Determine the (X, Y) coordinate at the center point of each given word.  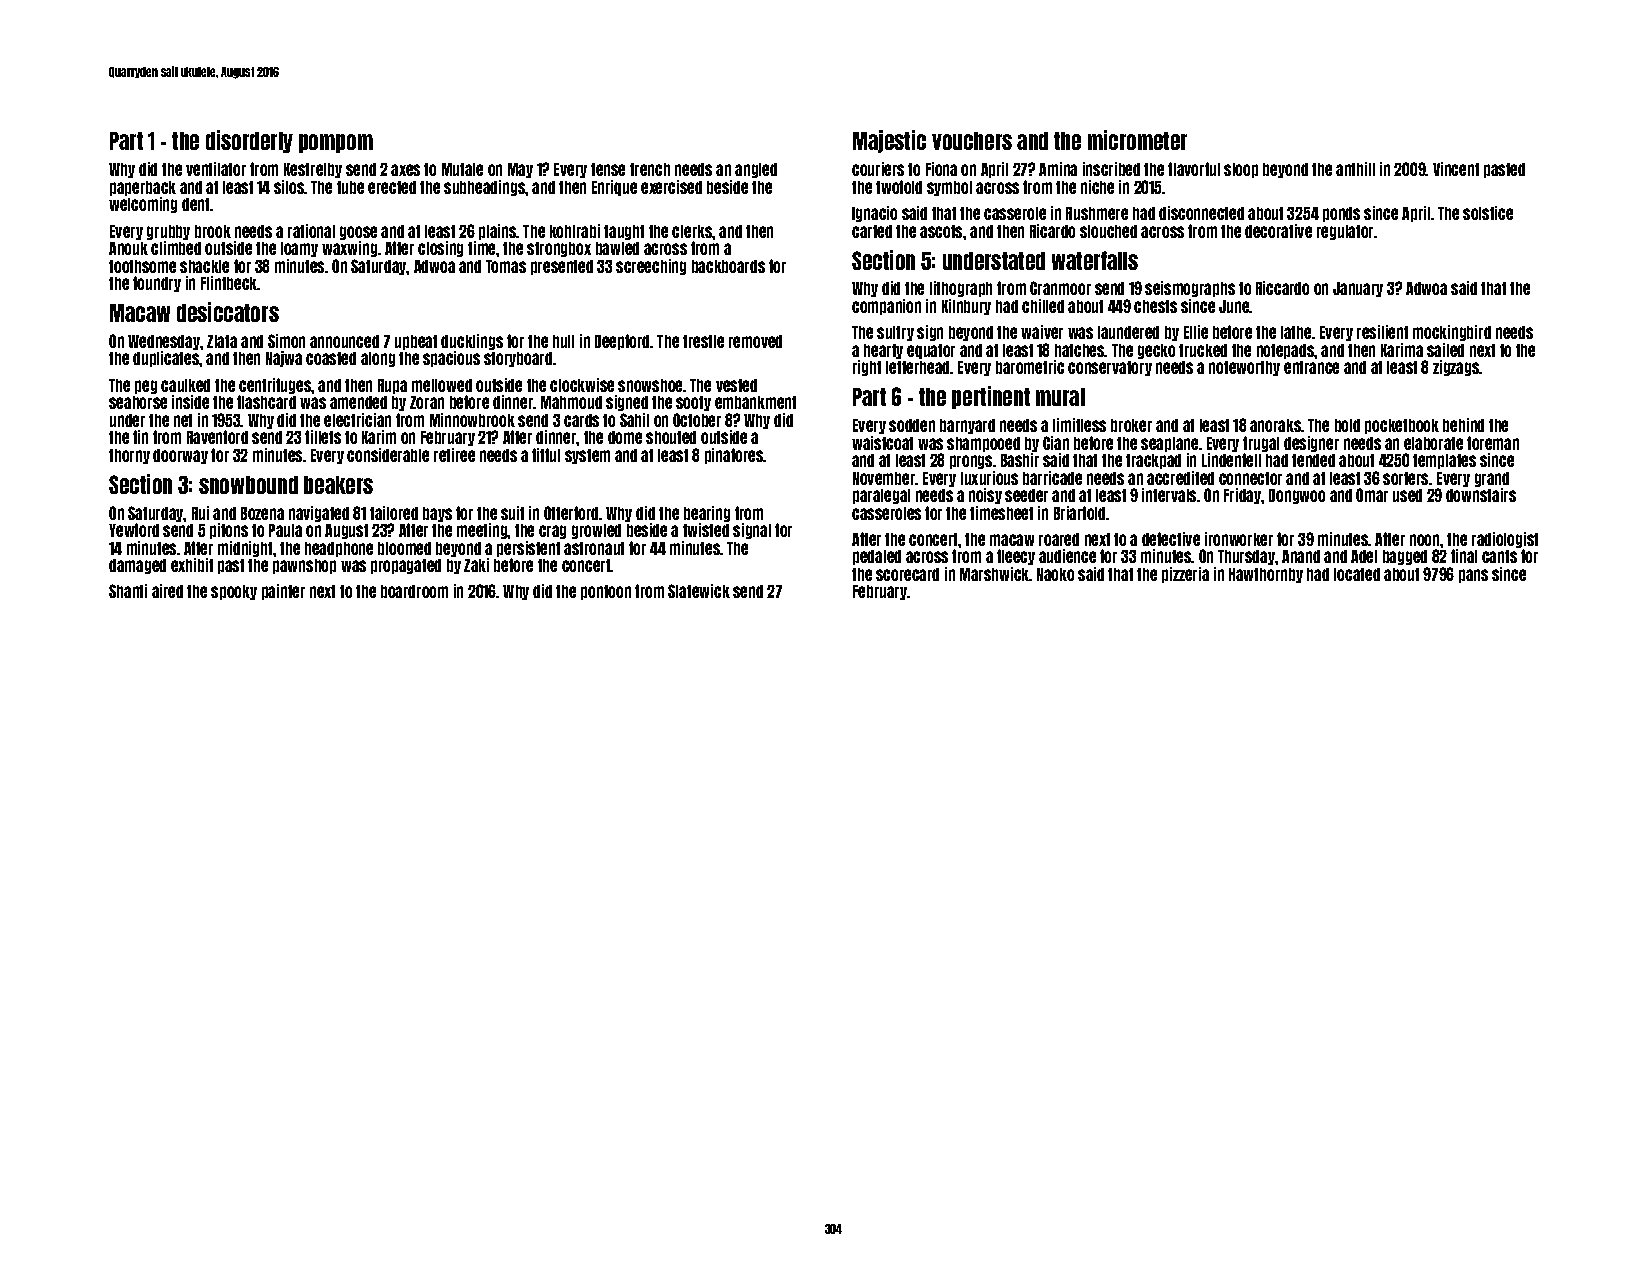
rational (311, 231)
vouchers (972, 141)
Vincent (1456, 169)
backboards (728, 266)
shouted (671, 437)
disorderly (249, 141)
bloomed (404, 548)
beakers (338, 485)
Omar (1372, 495)
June (1234, 306)
